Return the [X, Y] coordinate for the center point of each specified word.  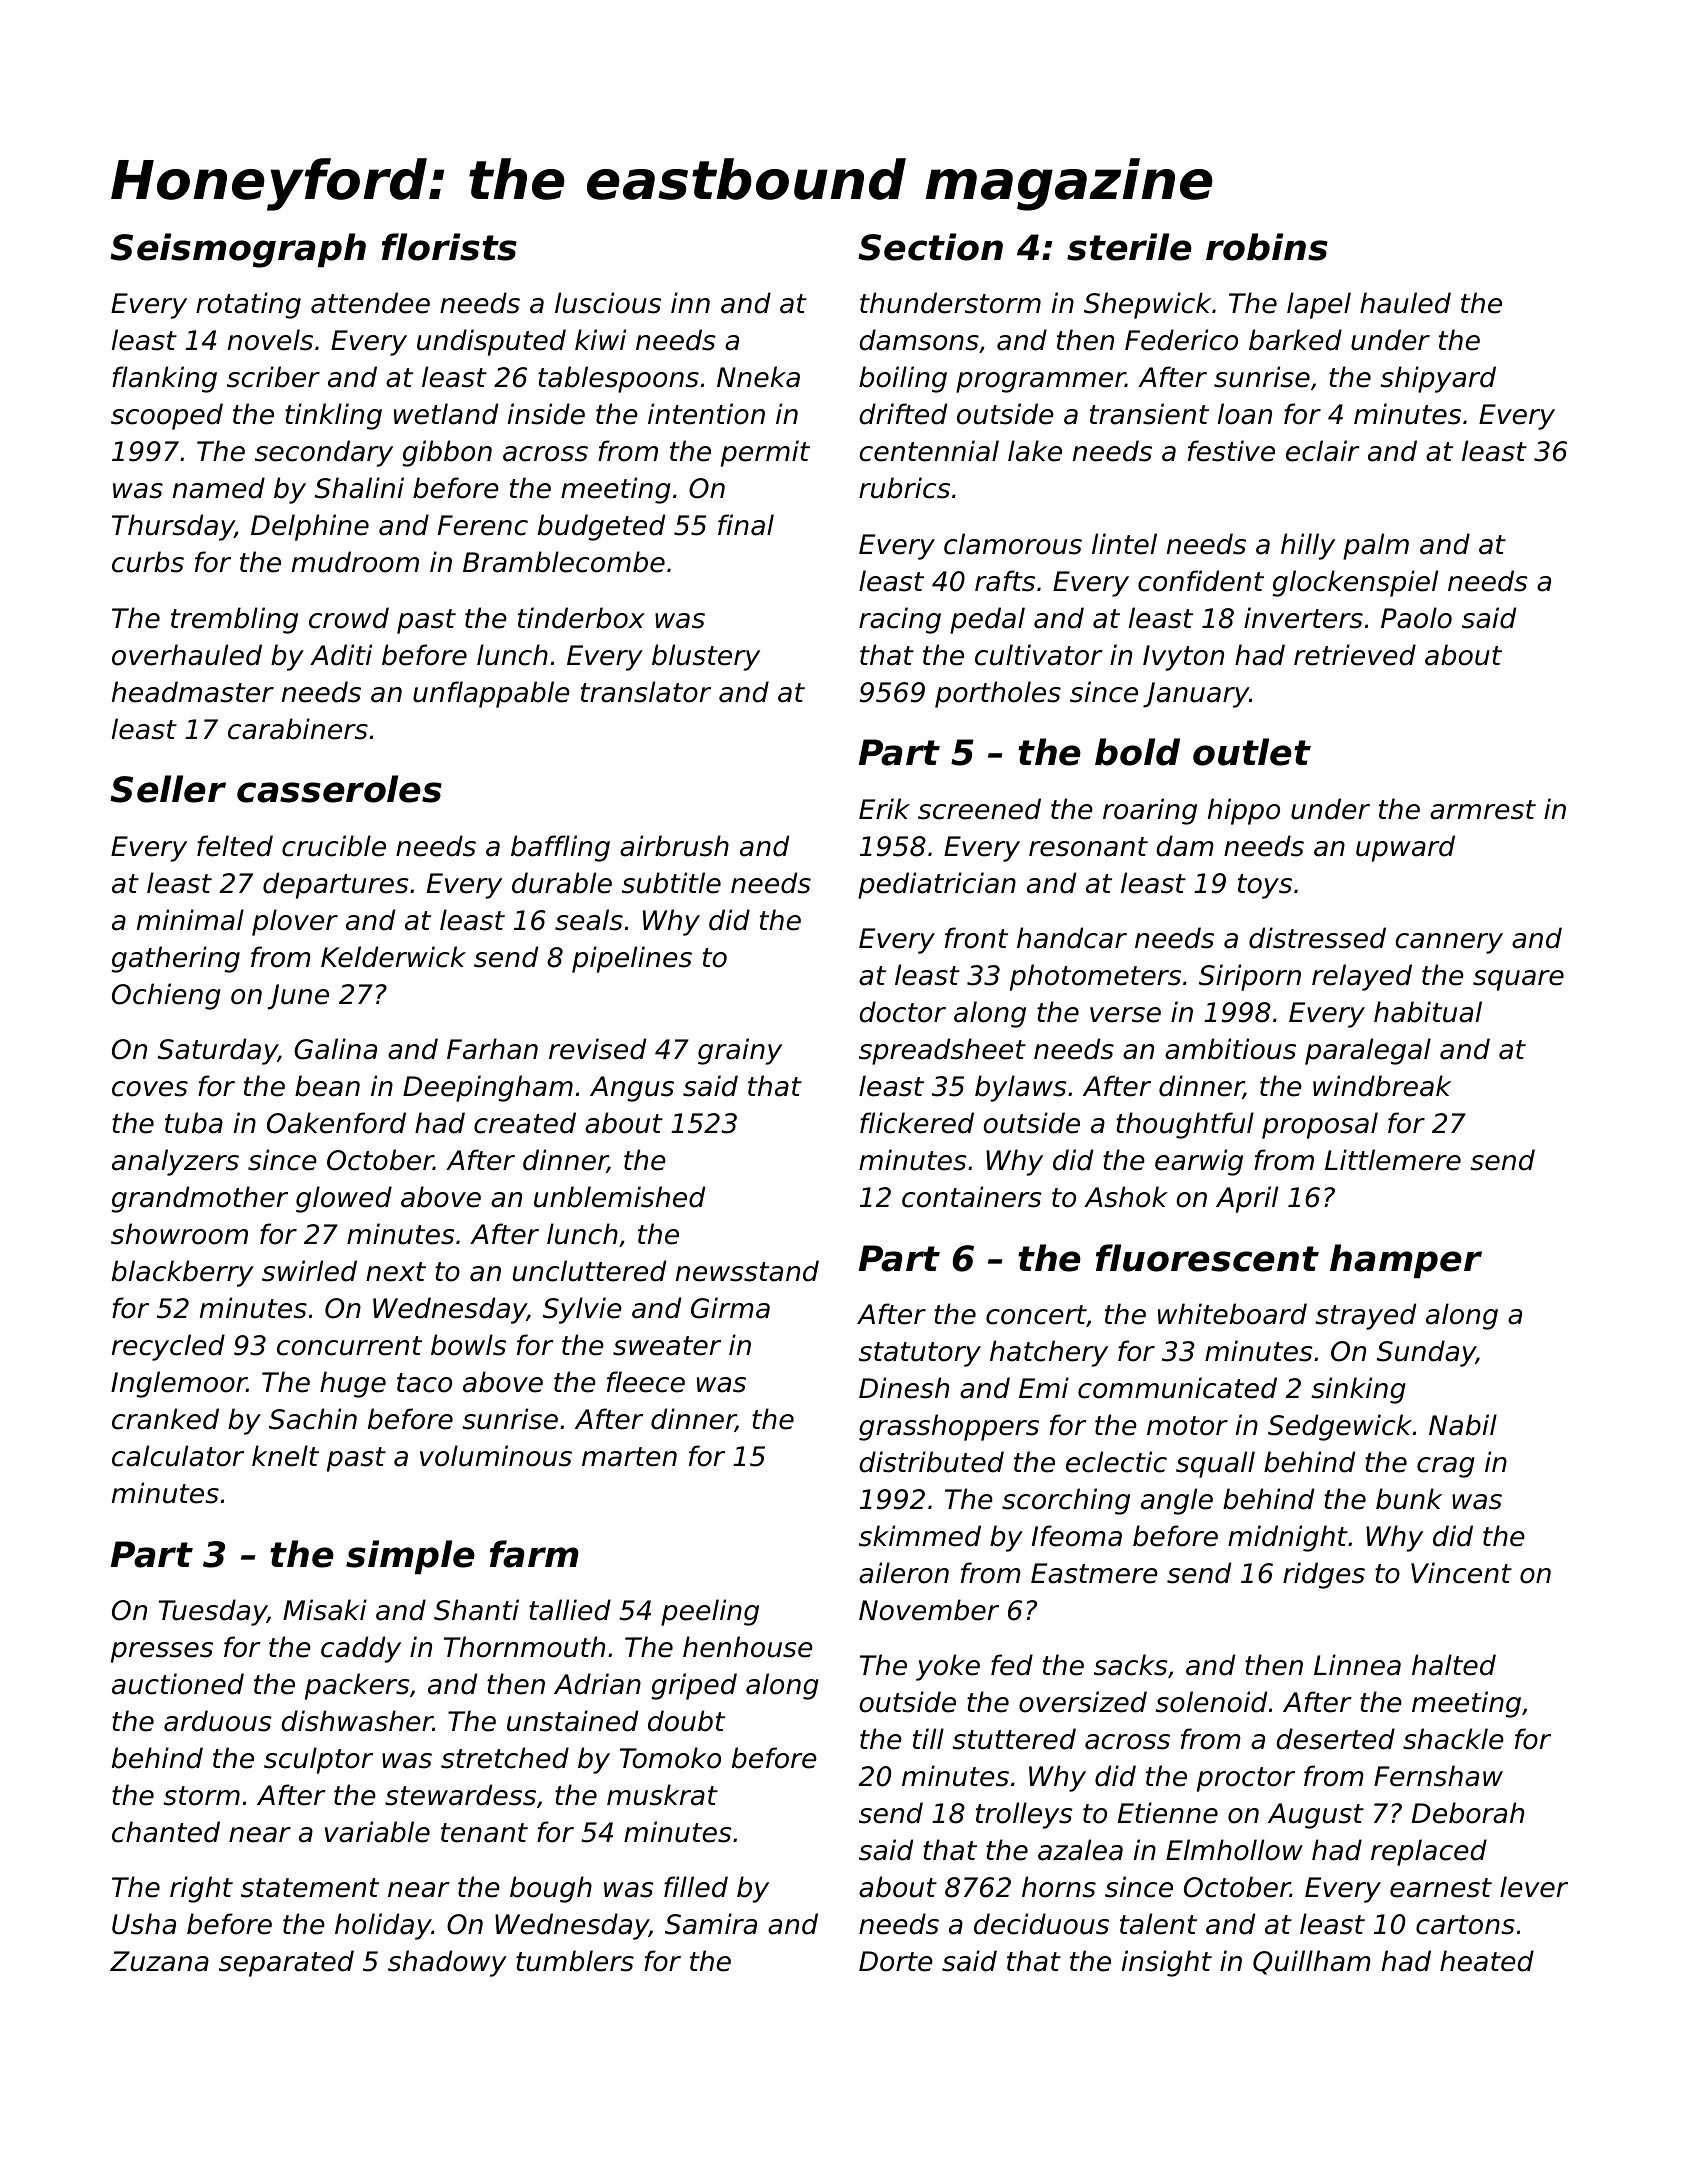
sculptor [318, 1760]
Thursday [173, 527]
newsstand [747, 1271]
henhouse [748, 1647]
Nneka [758, 377]
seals [589, 920]
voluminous [496, 1456]
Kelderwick [393, 957]
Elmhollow [1234, 1850]
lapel [1319, 305]
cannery [1449, 943]
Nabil [1463, 1425]
